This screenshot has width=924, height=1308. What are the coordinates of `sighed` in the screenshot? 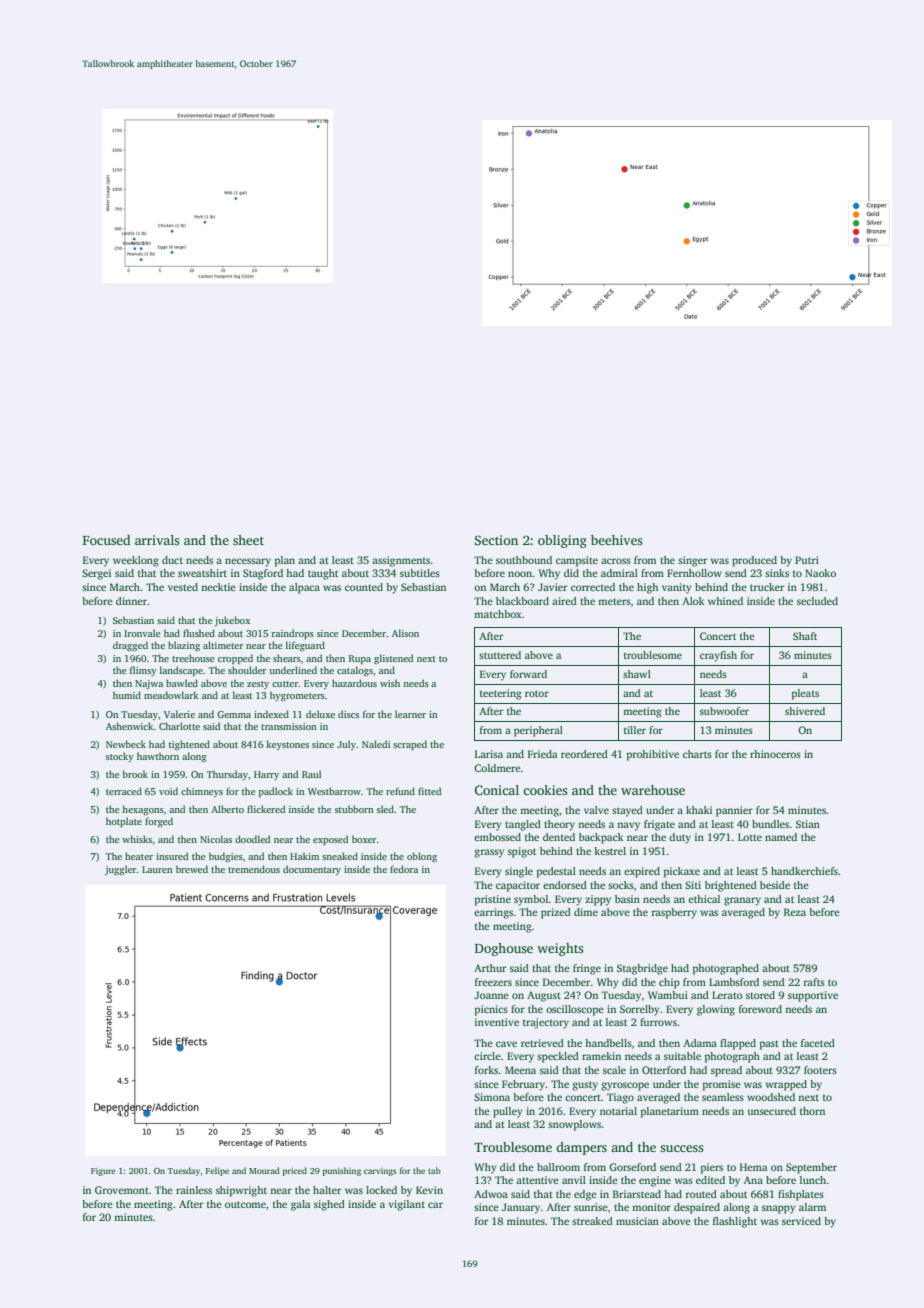 It's located at (329, 1205).
